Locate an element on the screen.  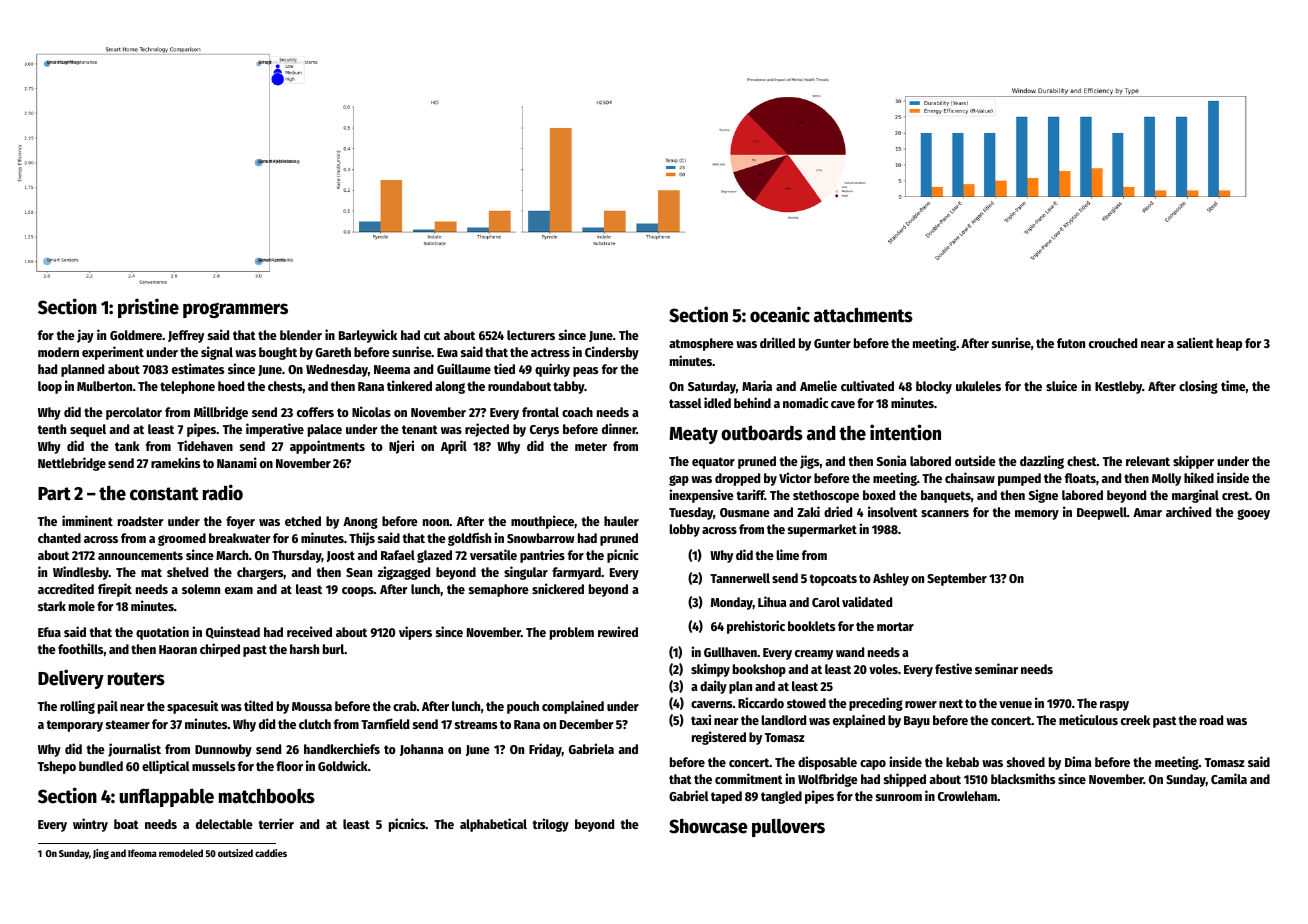
mortar is located at coordinates (895, 626).
